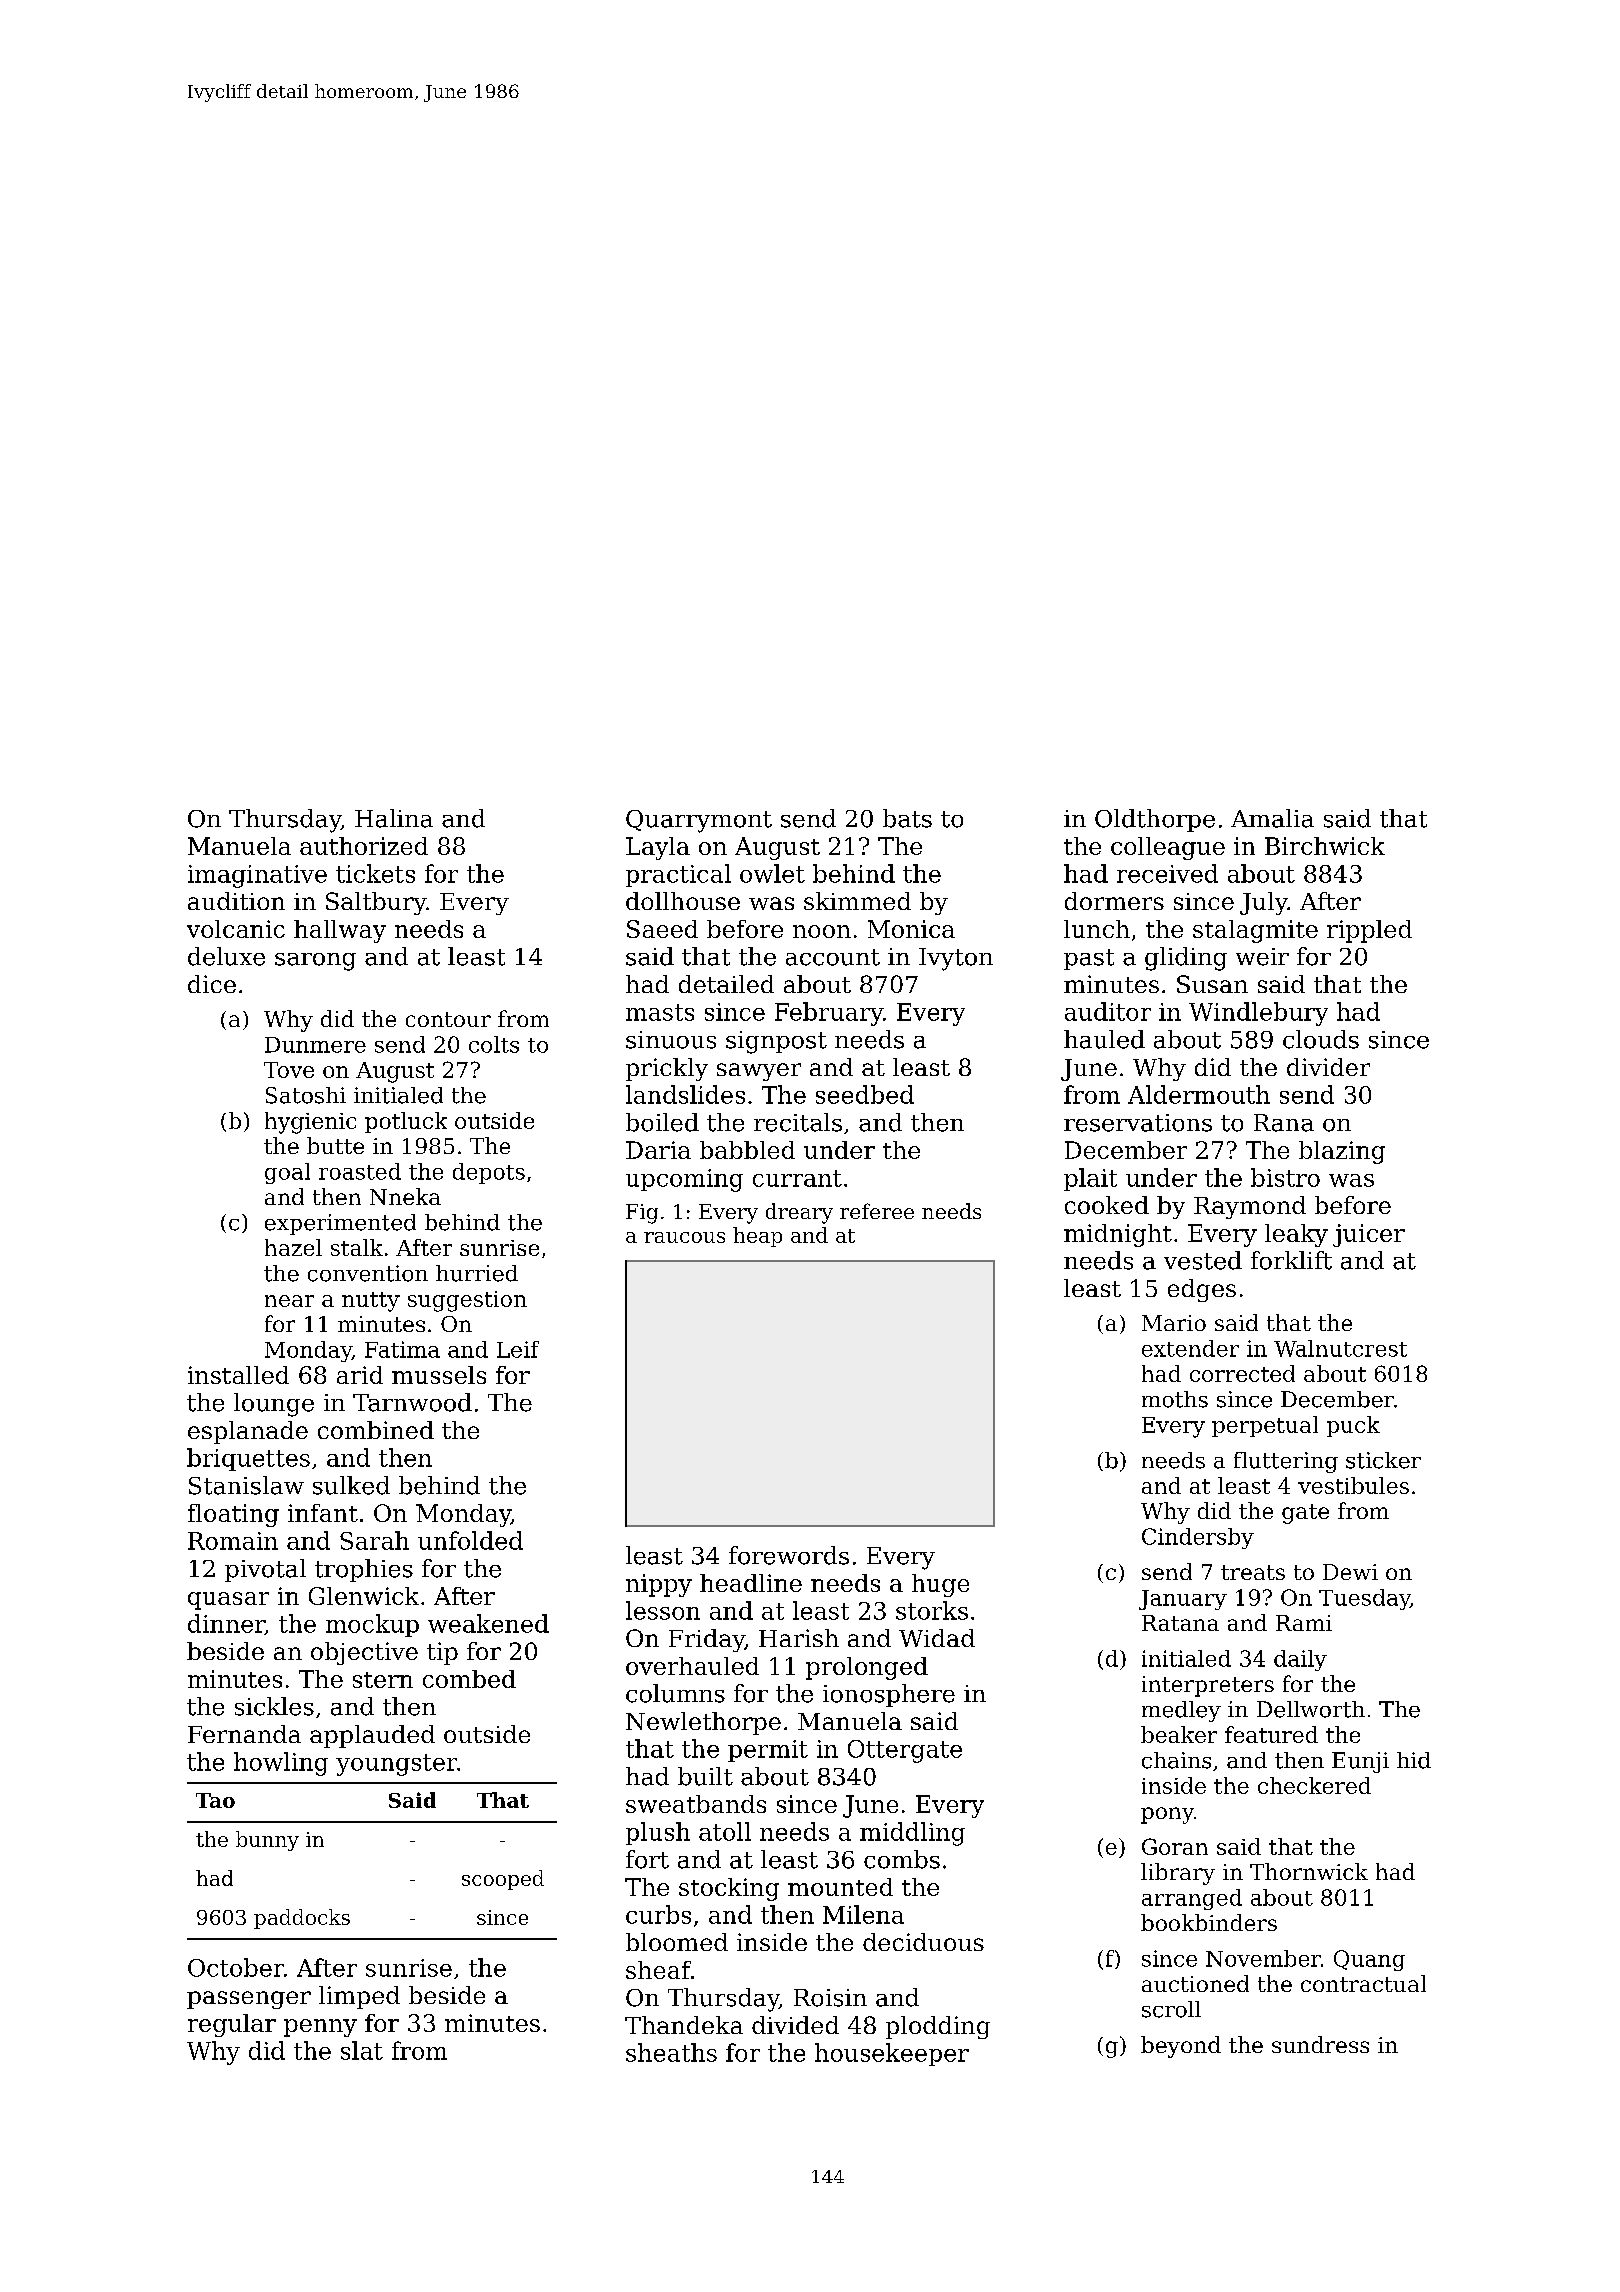 Image resolution: width=1620 pixels, height=2292 pixels. What do you see at coordinates (675, 1693) in the document?
I see `columns` at bounding box center [675, 1693].
